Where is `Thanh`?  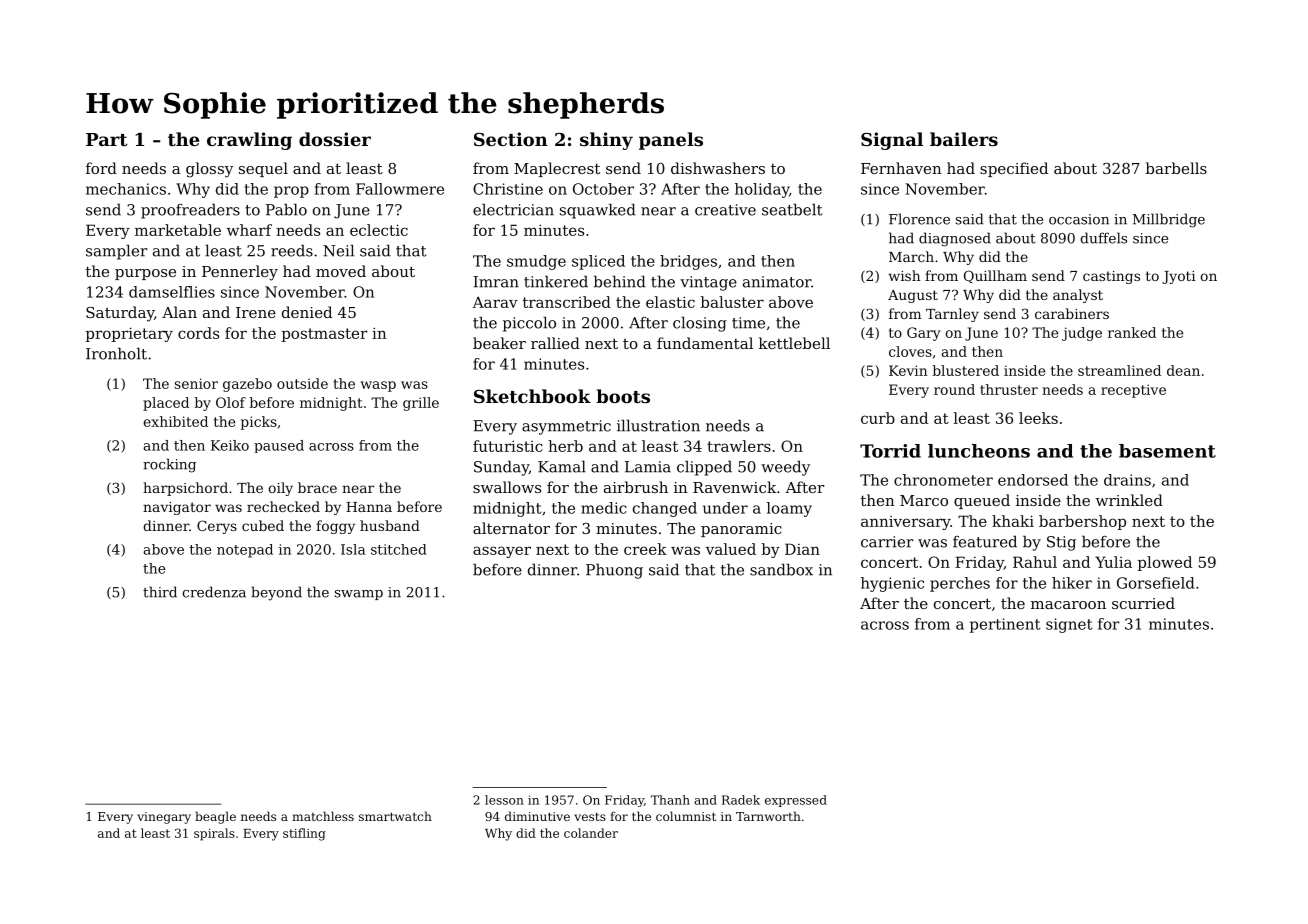
Thanh is located at coordinates (670, 800).
